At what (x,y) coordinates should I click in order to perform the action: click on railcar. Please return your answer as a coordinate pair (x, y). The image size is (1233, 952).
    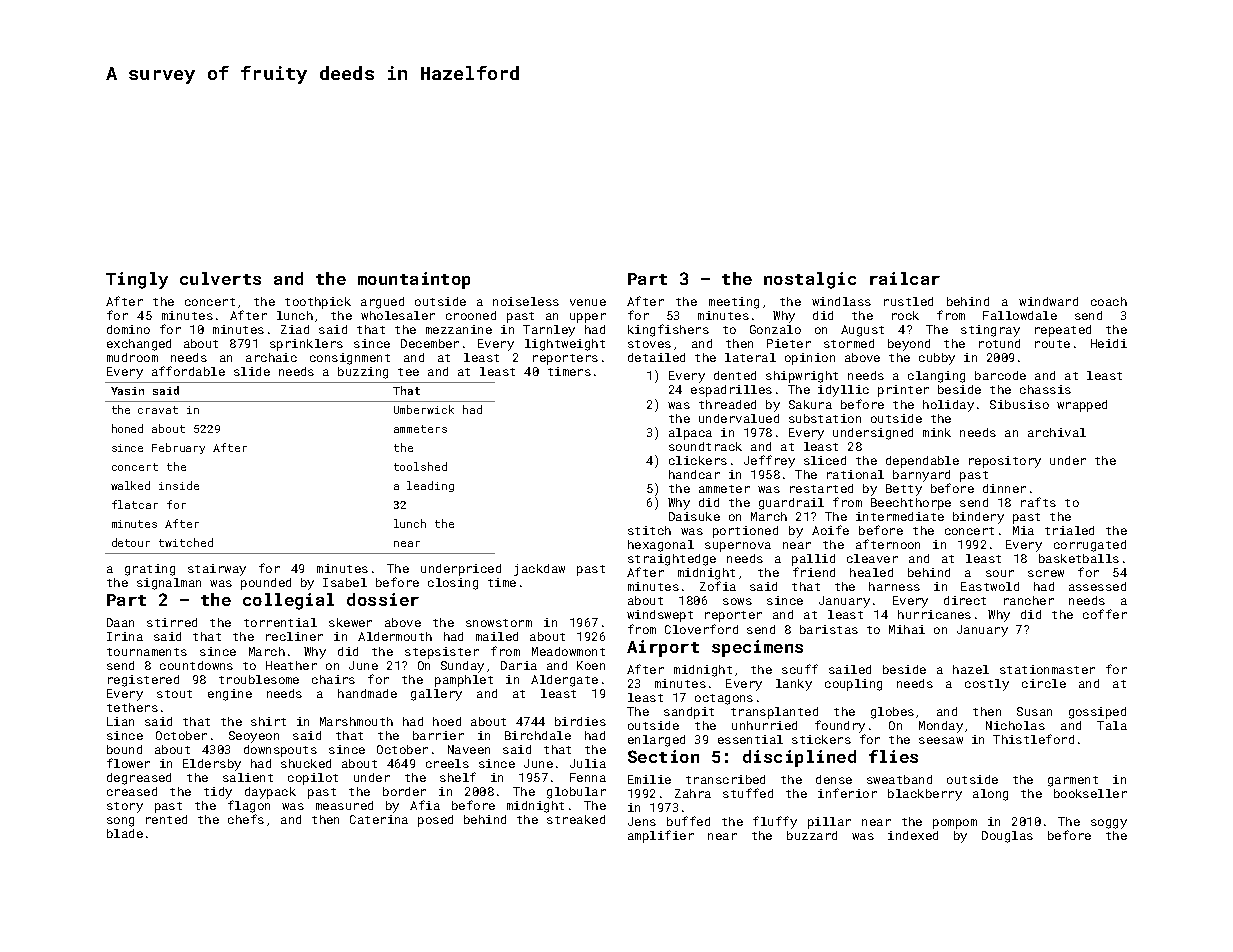
    Looking at the image, I should click on (905, 278).
